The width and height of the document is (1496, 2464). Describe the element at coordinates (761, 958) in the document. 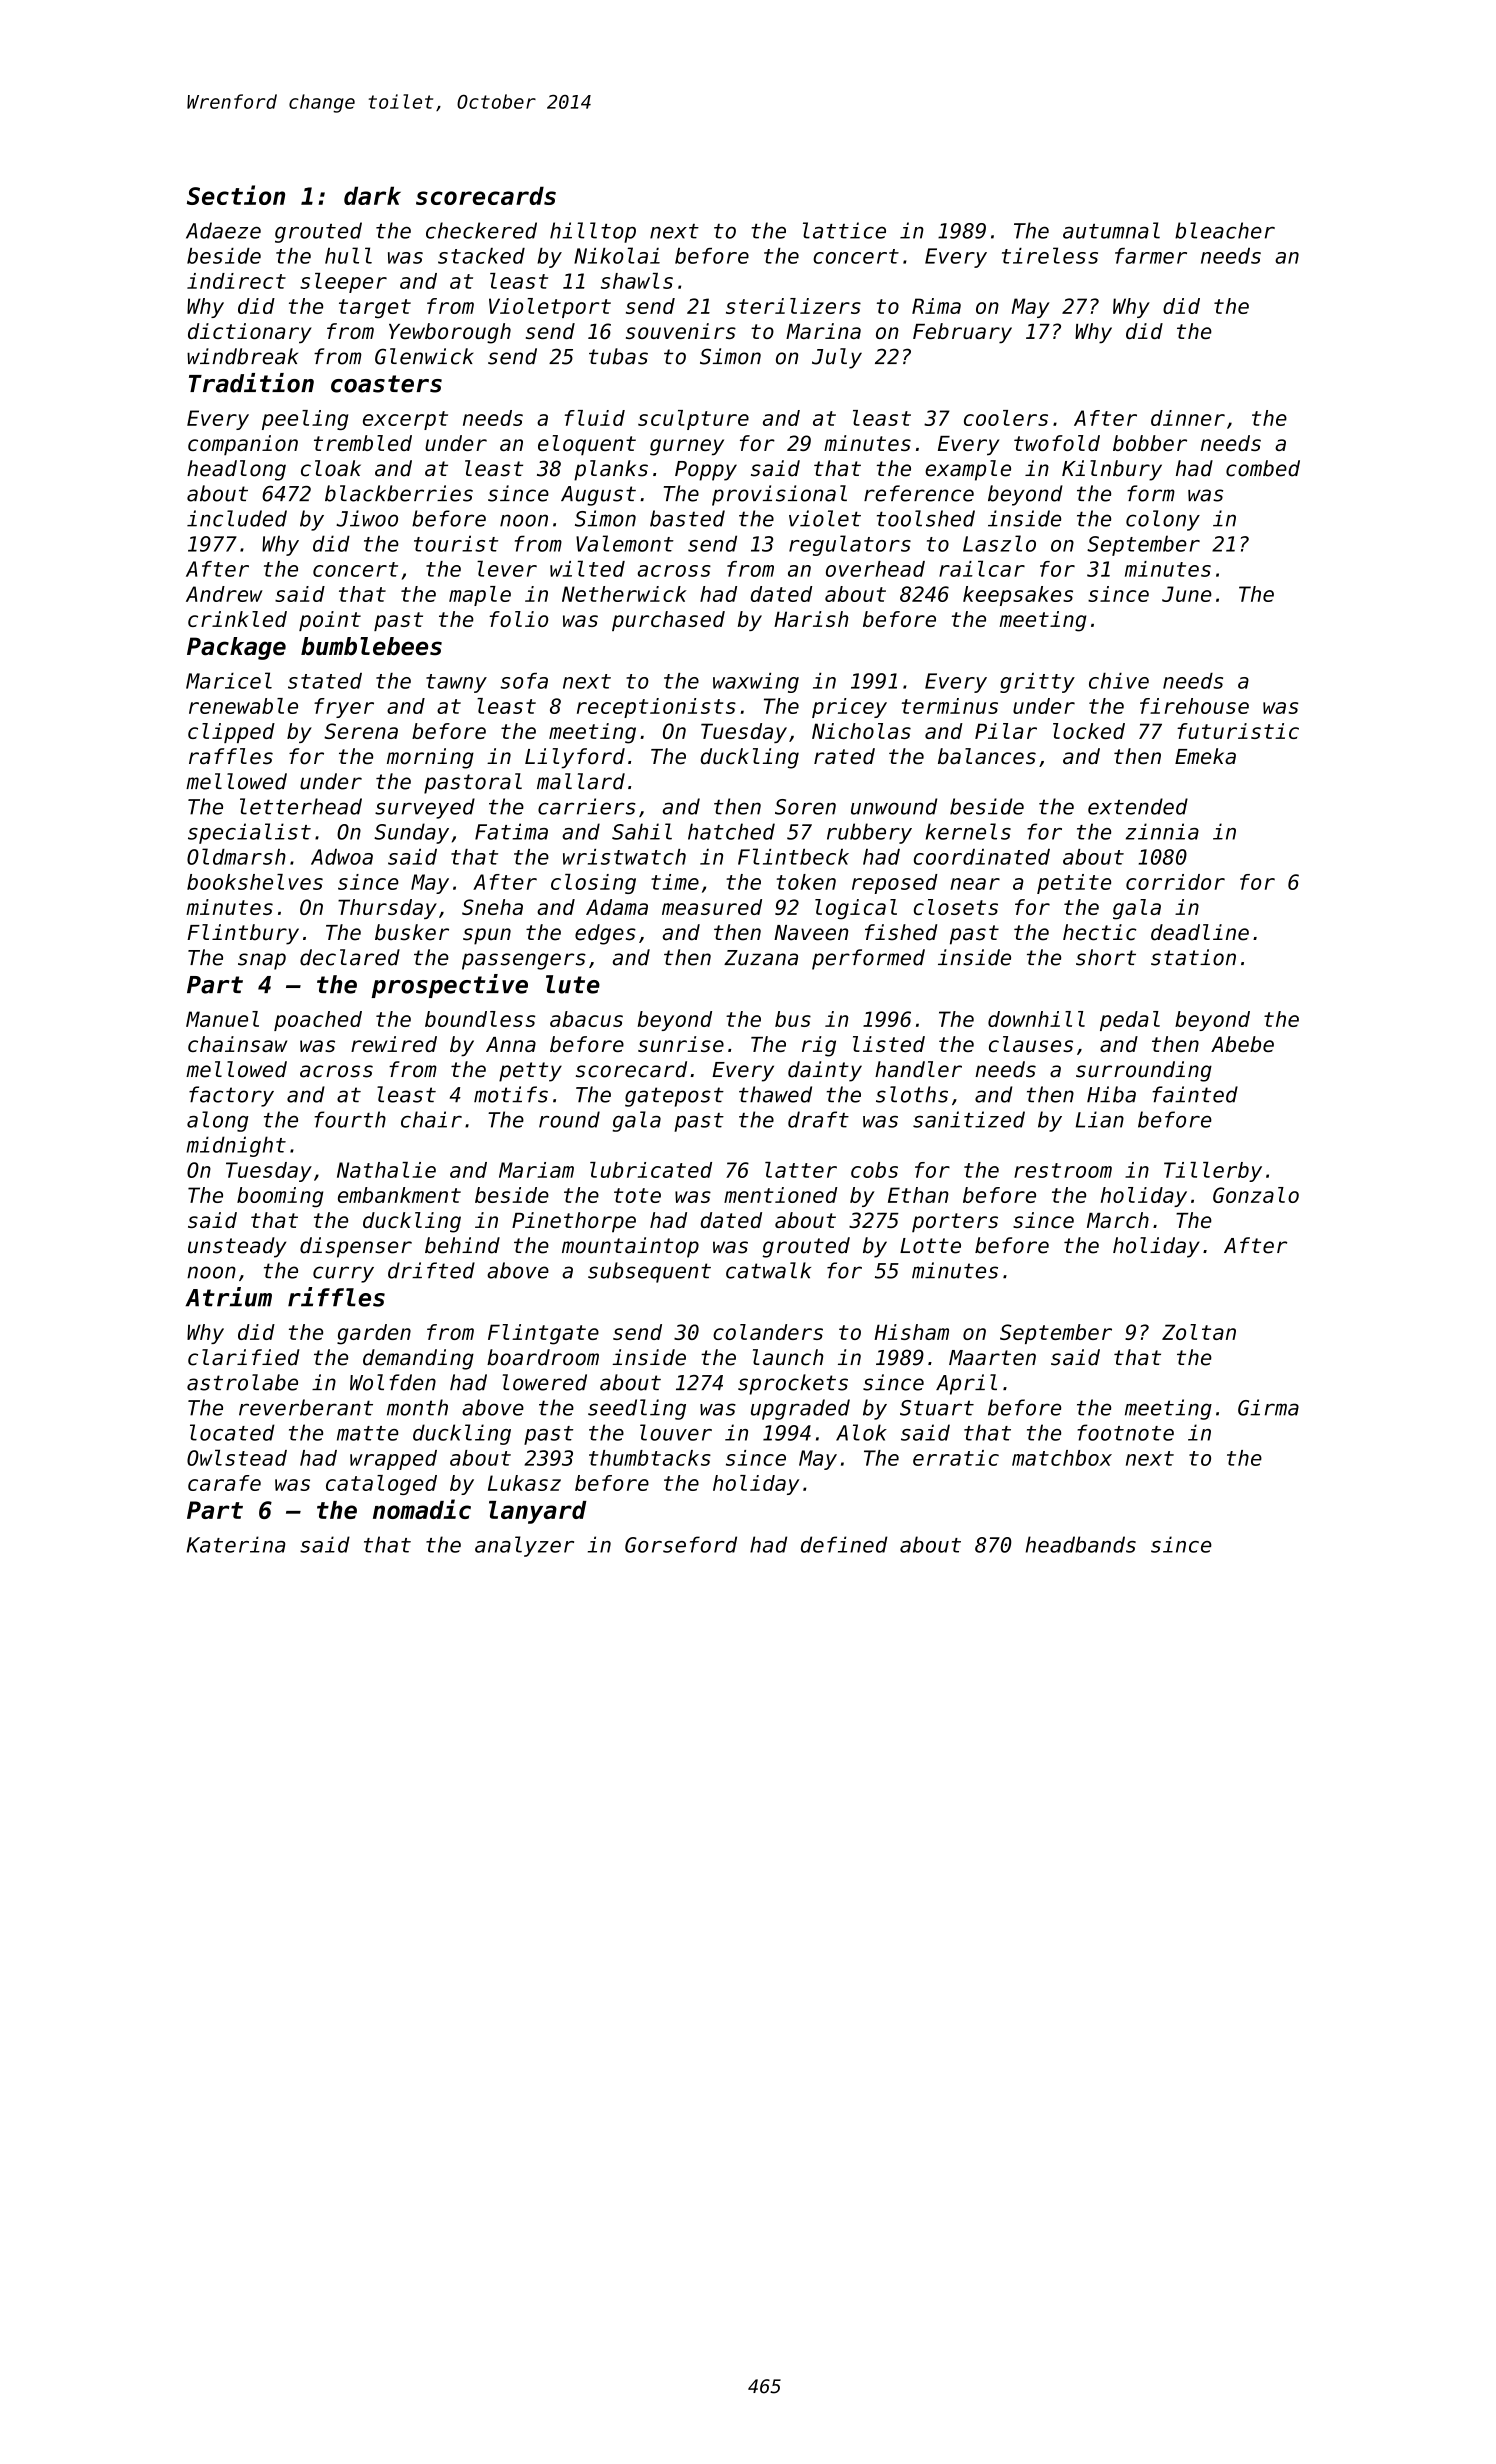

I see `Zuzana` at that location.
